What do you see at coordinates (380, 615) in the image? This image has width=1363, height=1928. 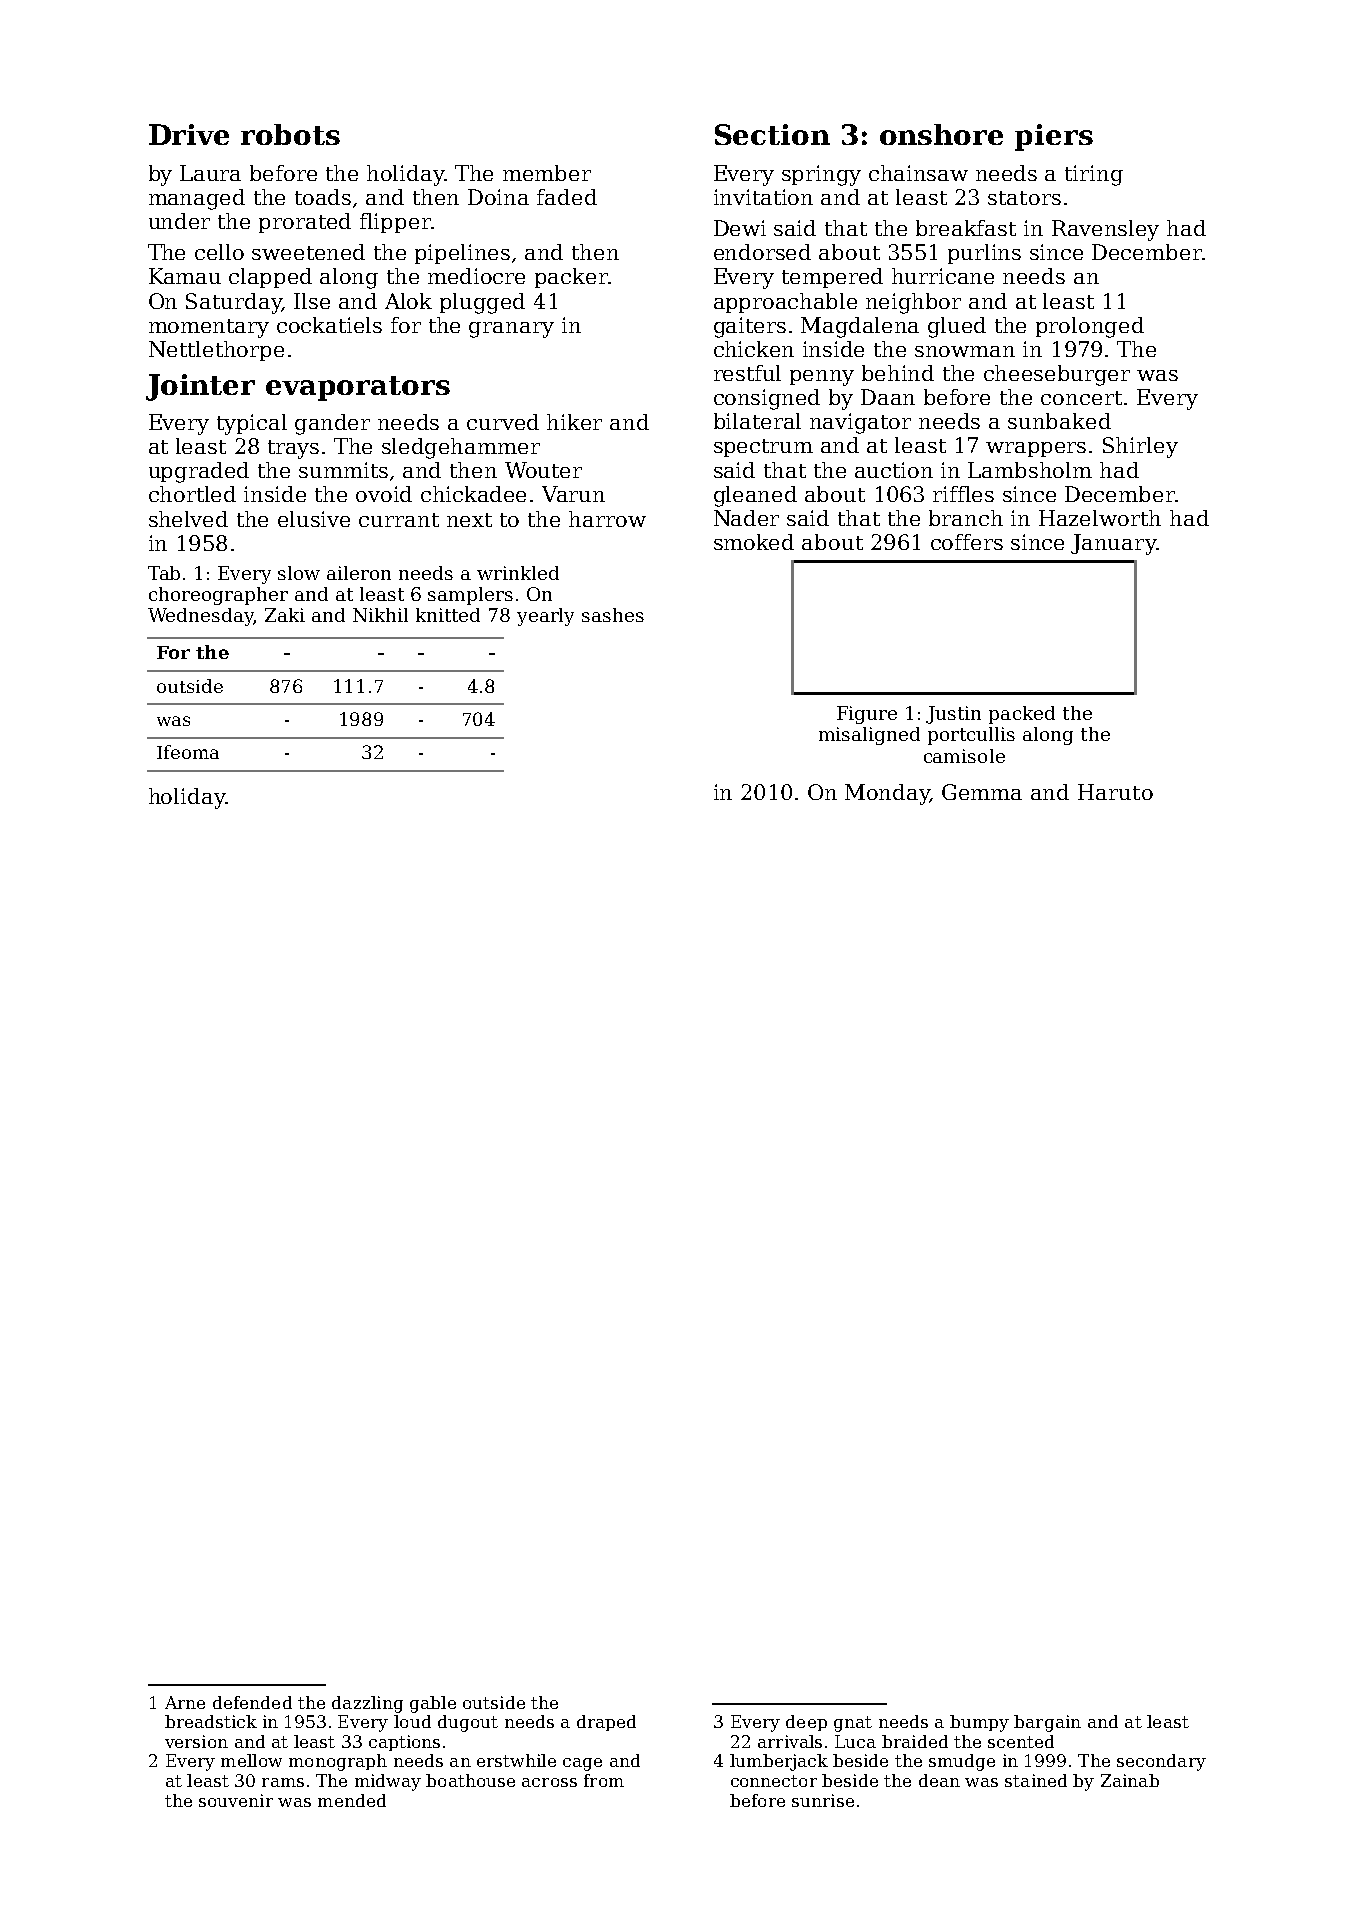 I see `Nikhil` at bounding box center [380, 615].
